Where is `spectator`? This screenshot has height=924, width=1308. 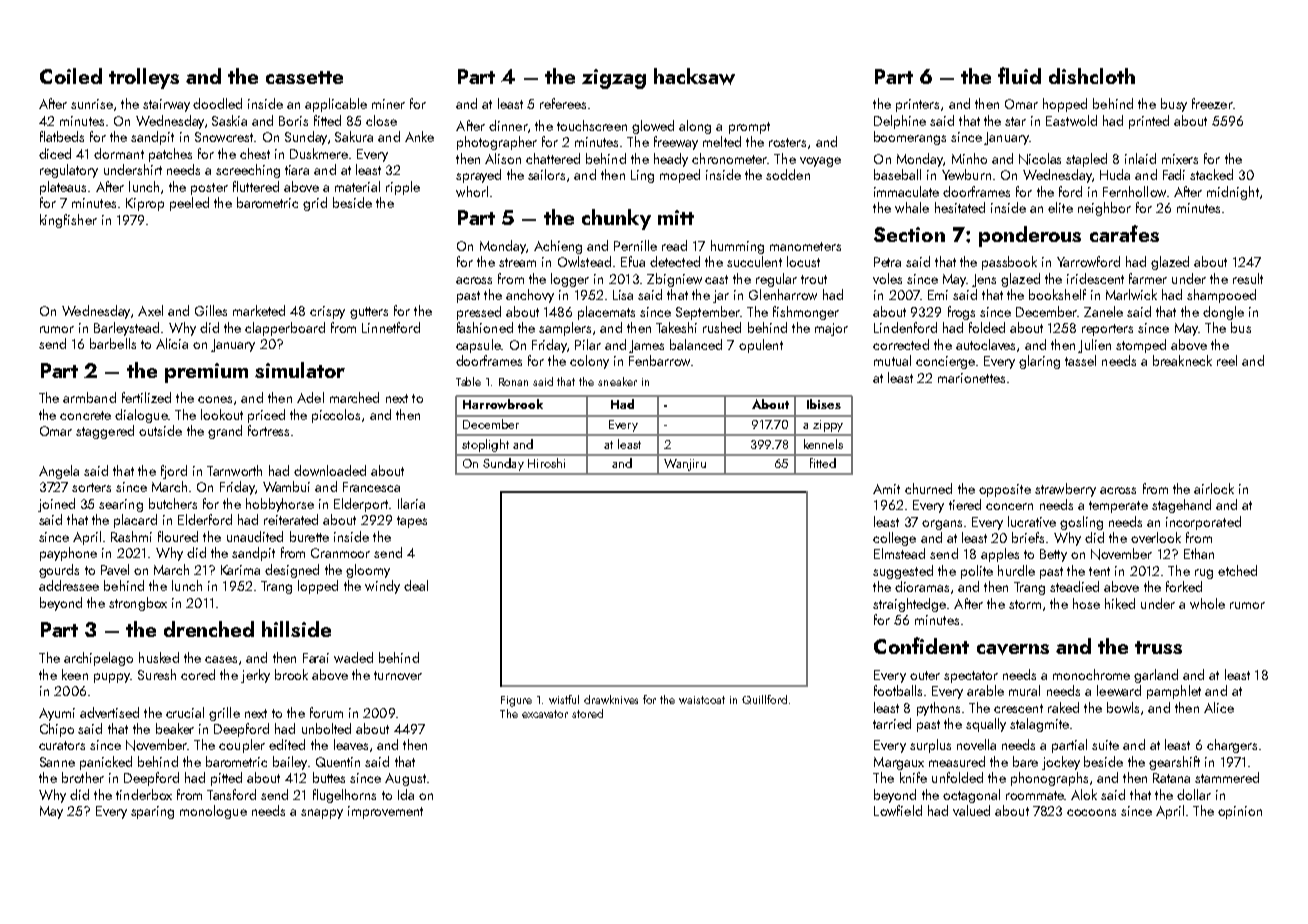
spectator is located at coordinates (971, 677).
